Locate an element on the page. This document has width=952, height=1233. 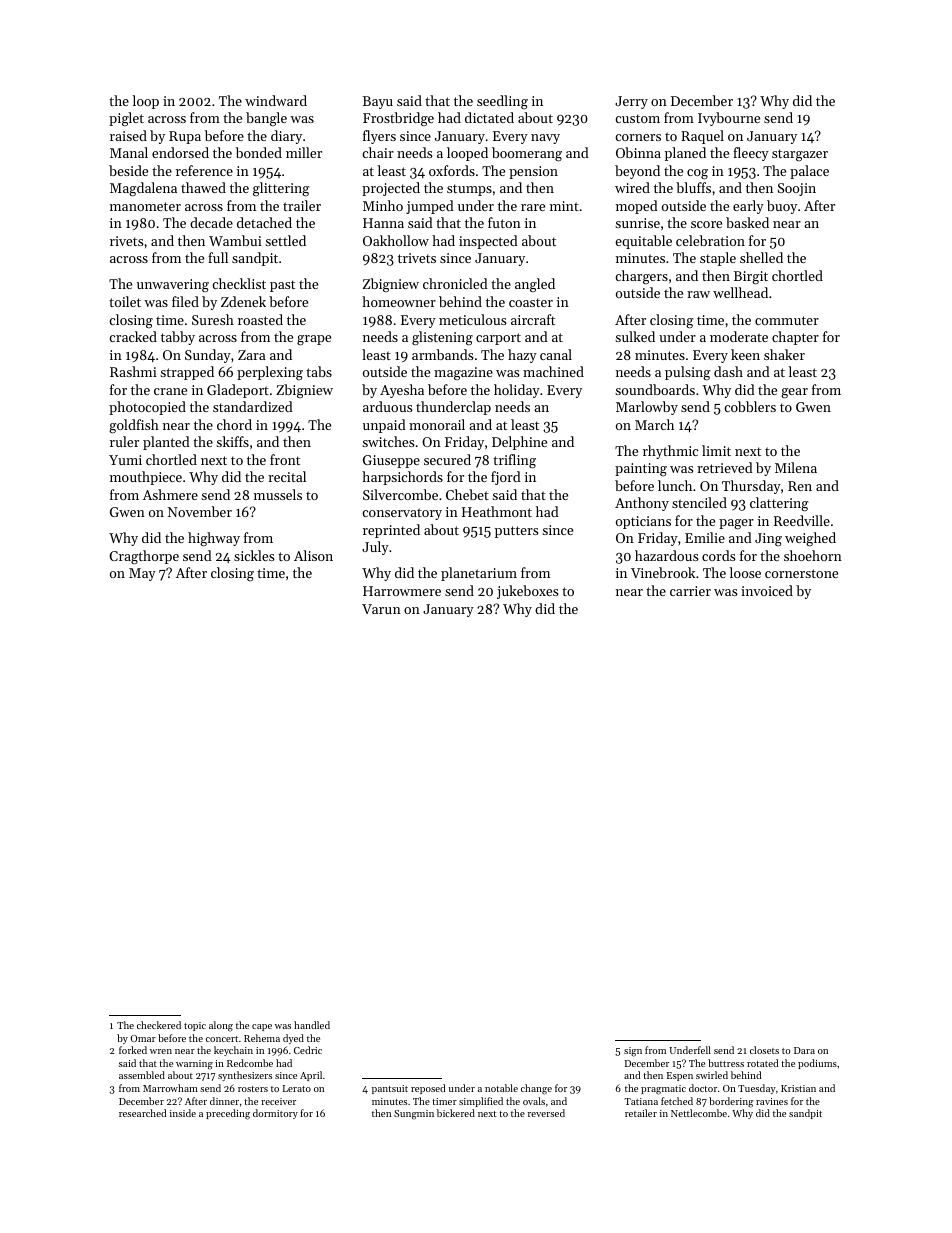
researched is located at coordinates (142, 1113).
